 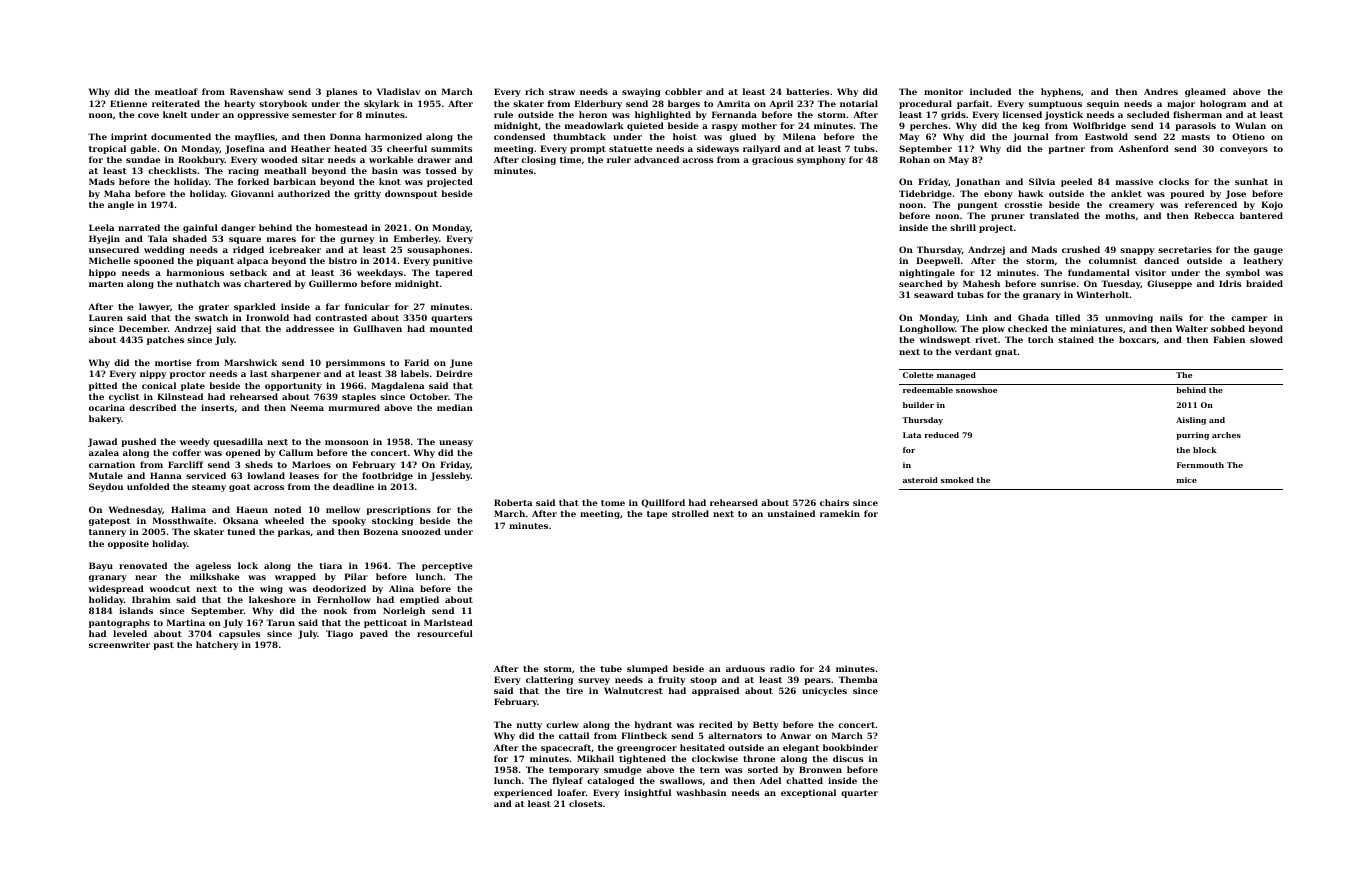 What do you see at coordinates (176, 91) in the screenshot?
I see `meatloaf` at bounding box center [176, 91].
